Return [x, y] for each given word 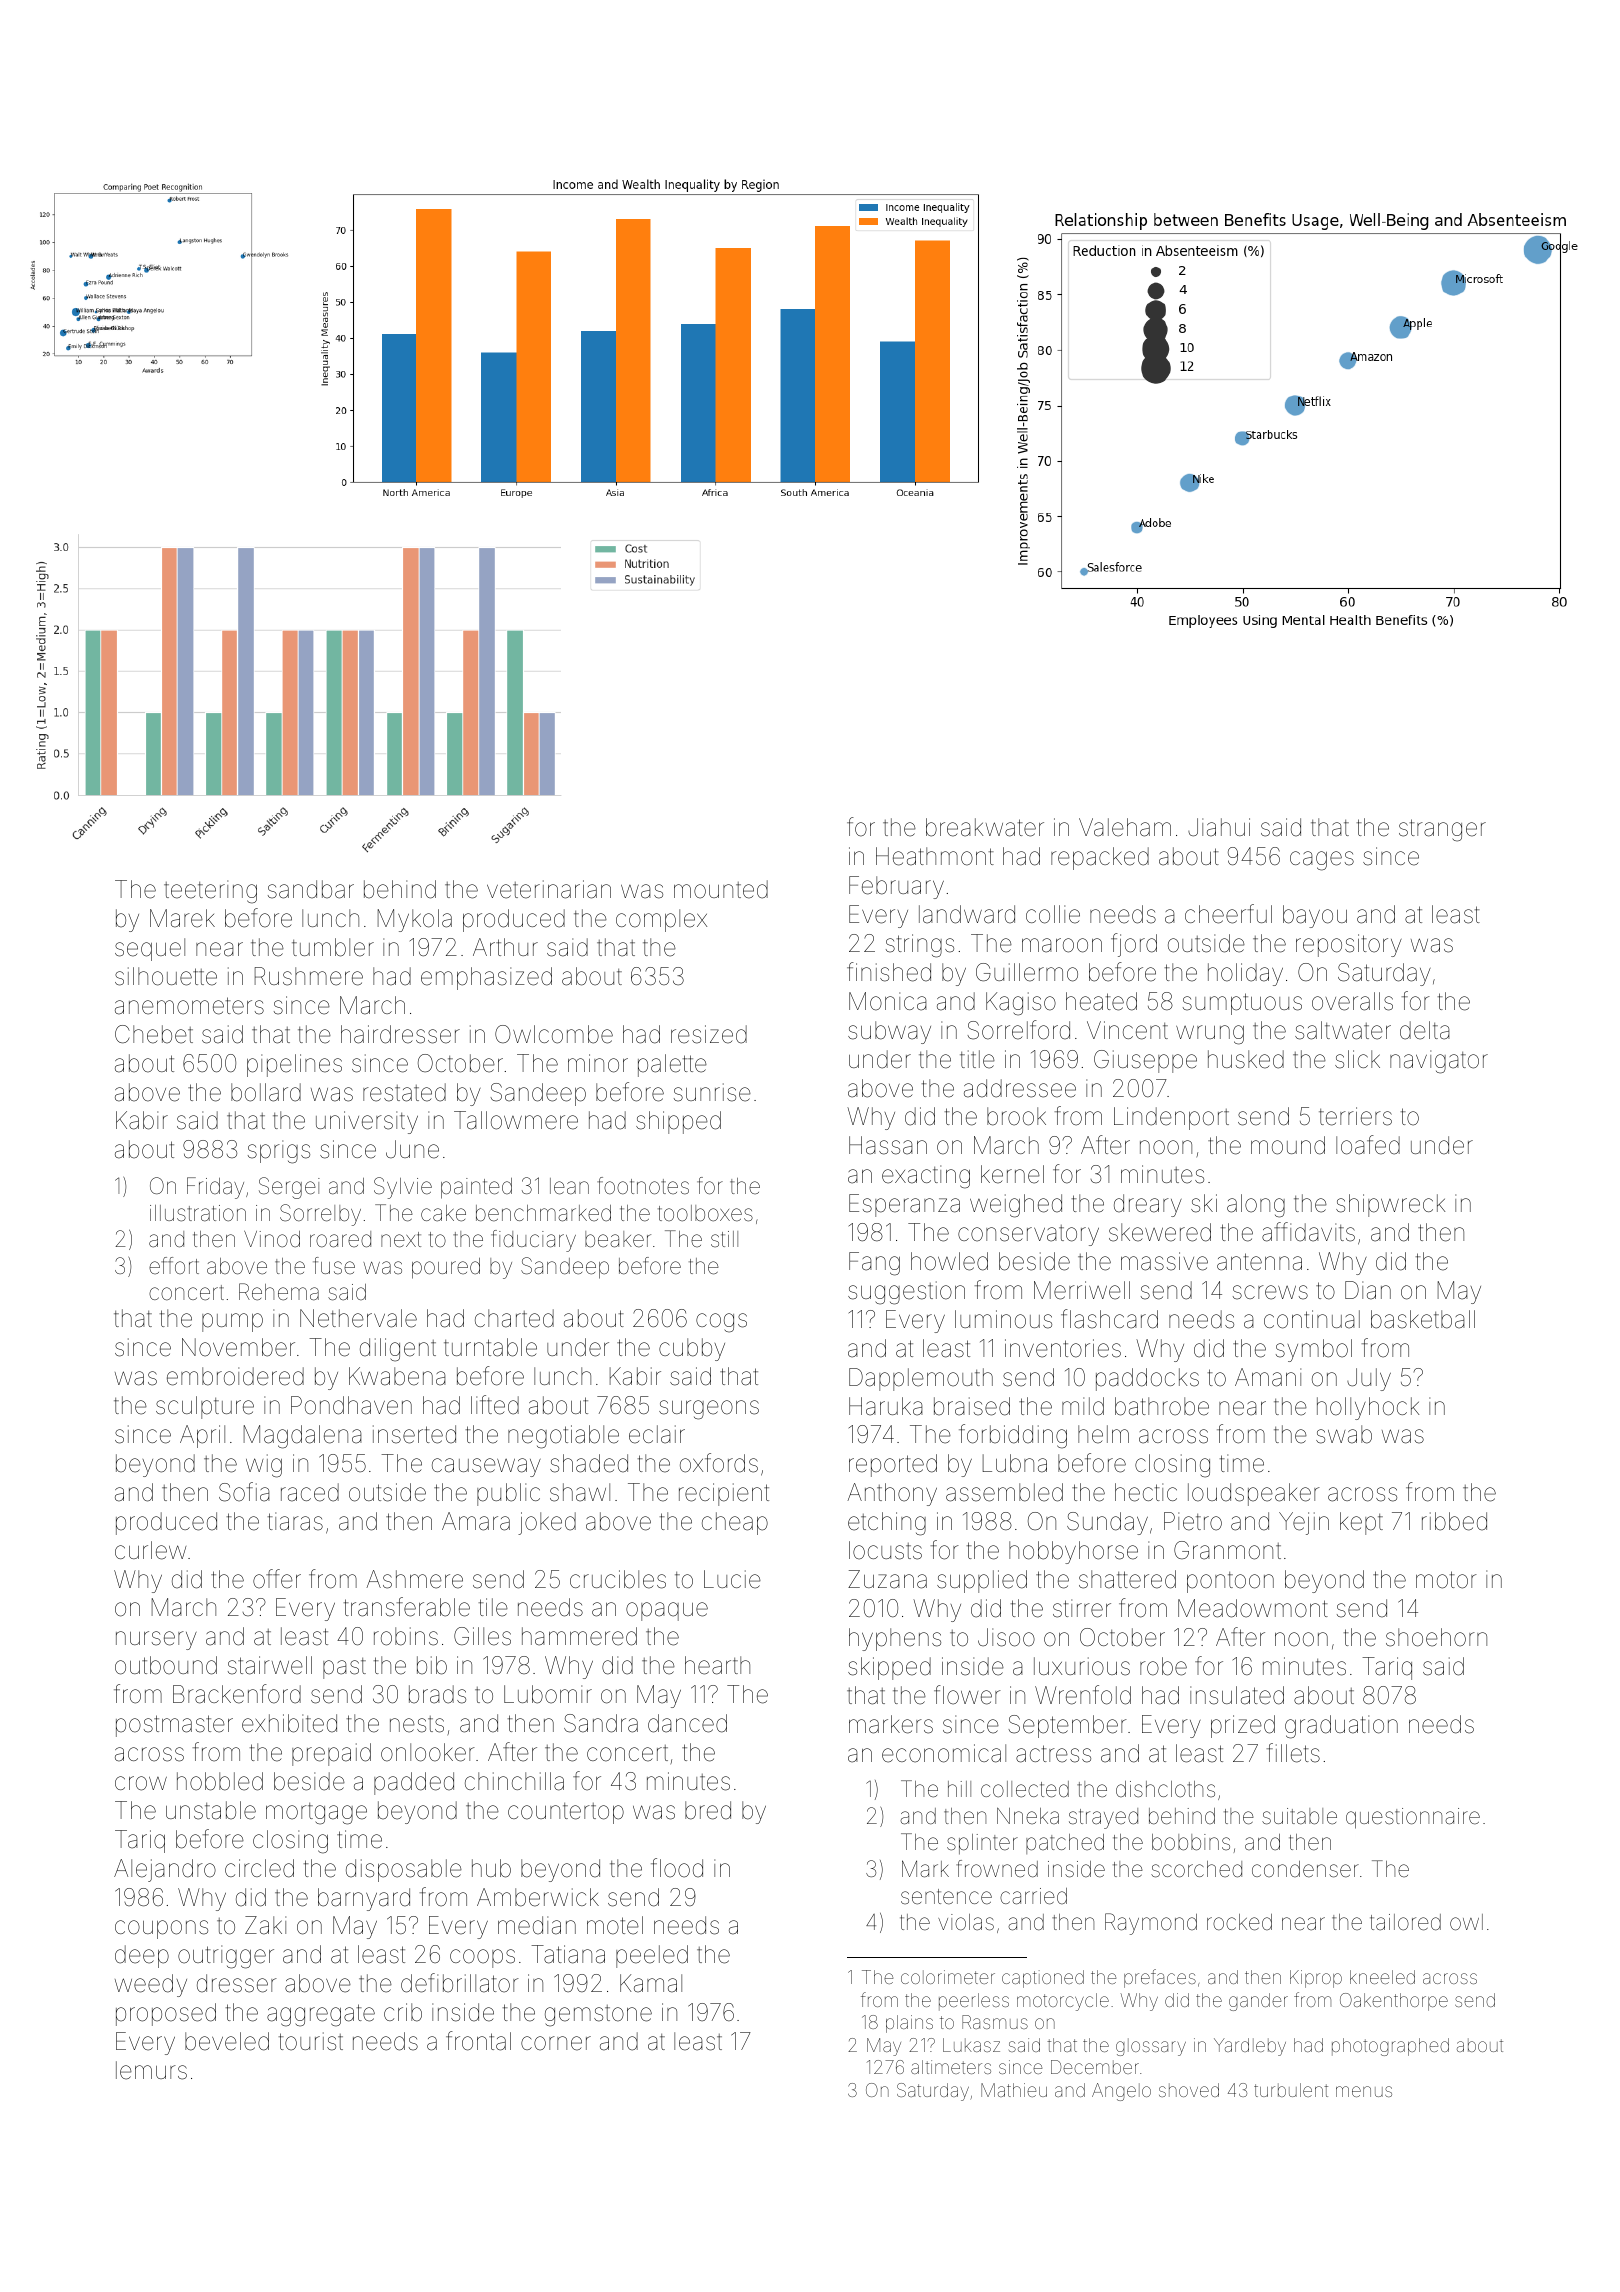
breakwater [985, 827]
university [367, 1122]
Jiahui [1219, 827]
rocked [1239, 1922]
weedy [151, 1985]
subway [889, 1032]
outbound [166, 1665]
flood [677, 1868]
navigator [1439, 1062]
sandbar [311, 889]
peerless [974, 2002]
